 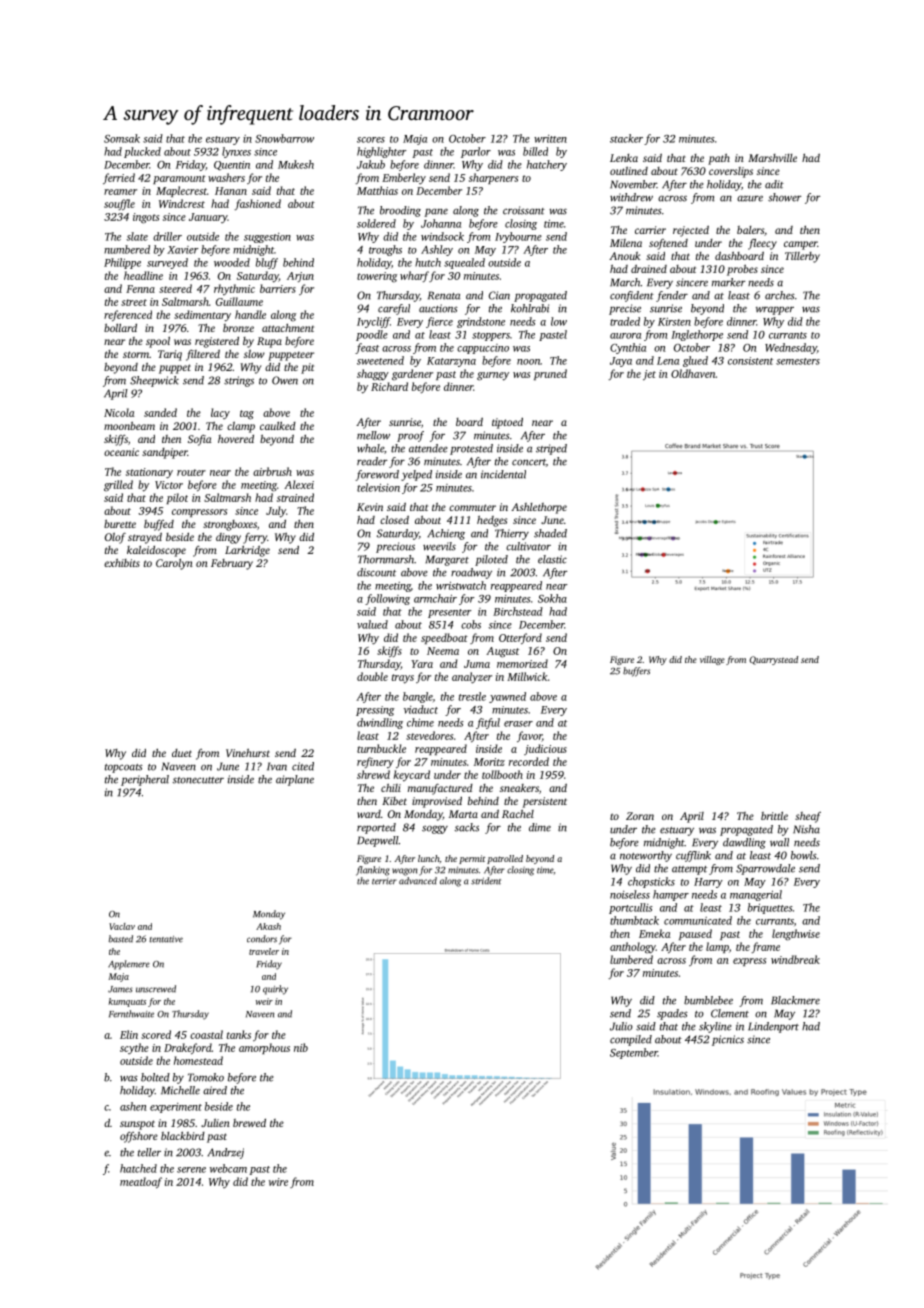 I want to click on caulked, so click(x=278, y=425).
